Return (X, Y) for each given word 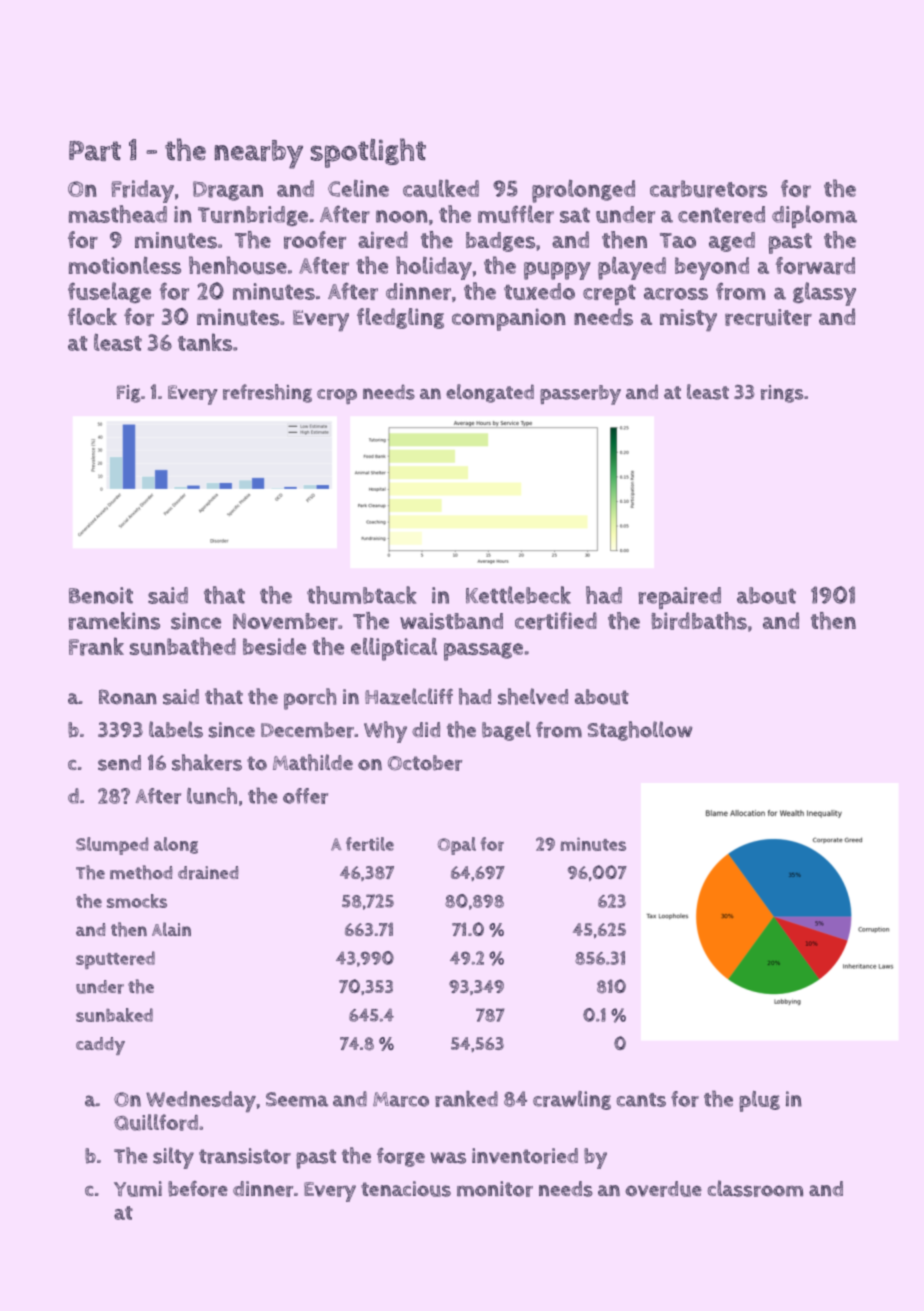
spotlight (368, 153)
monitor (495, 1189)
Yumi (138, 1189)
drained (208, 873)
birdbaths (699, 621)
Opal (457, 846)
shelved (533, 696)
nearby (259, 154)
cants (641, 1100)
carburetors (708, 189)
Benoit (101, 595)
